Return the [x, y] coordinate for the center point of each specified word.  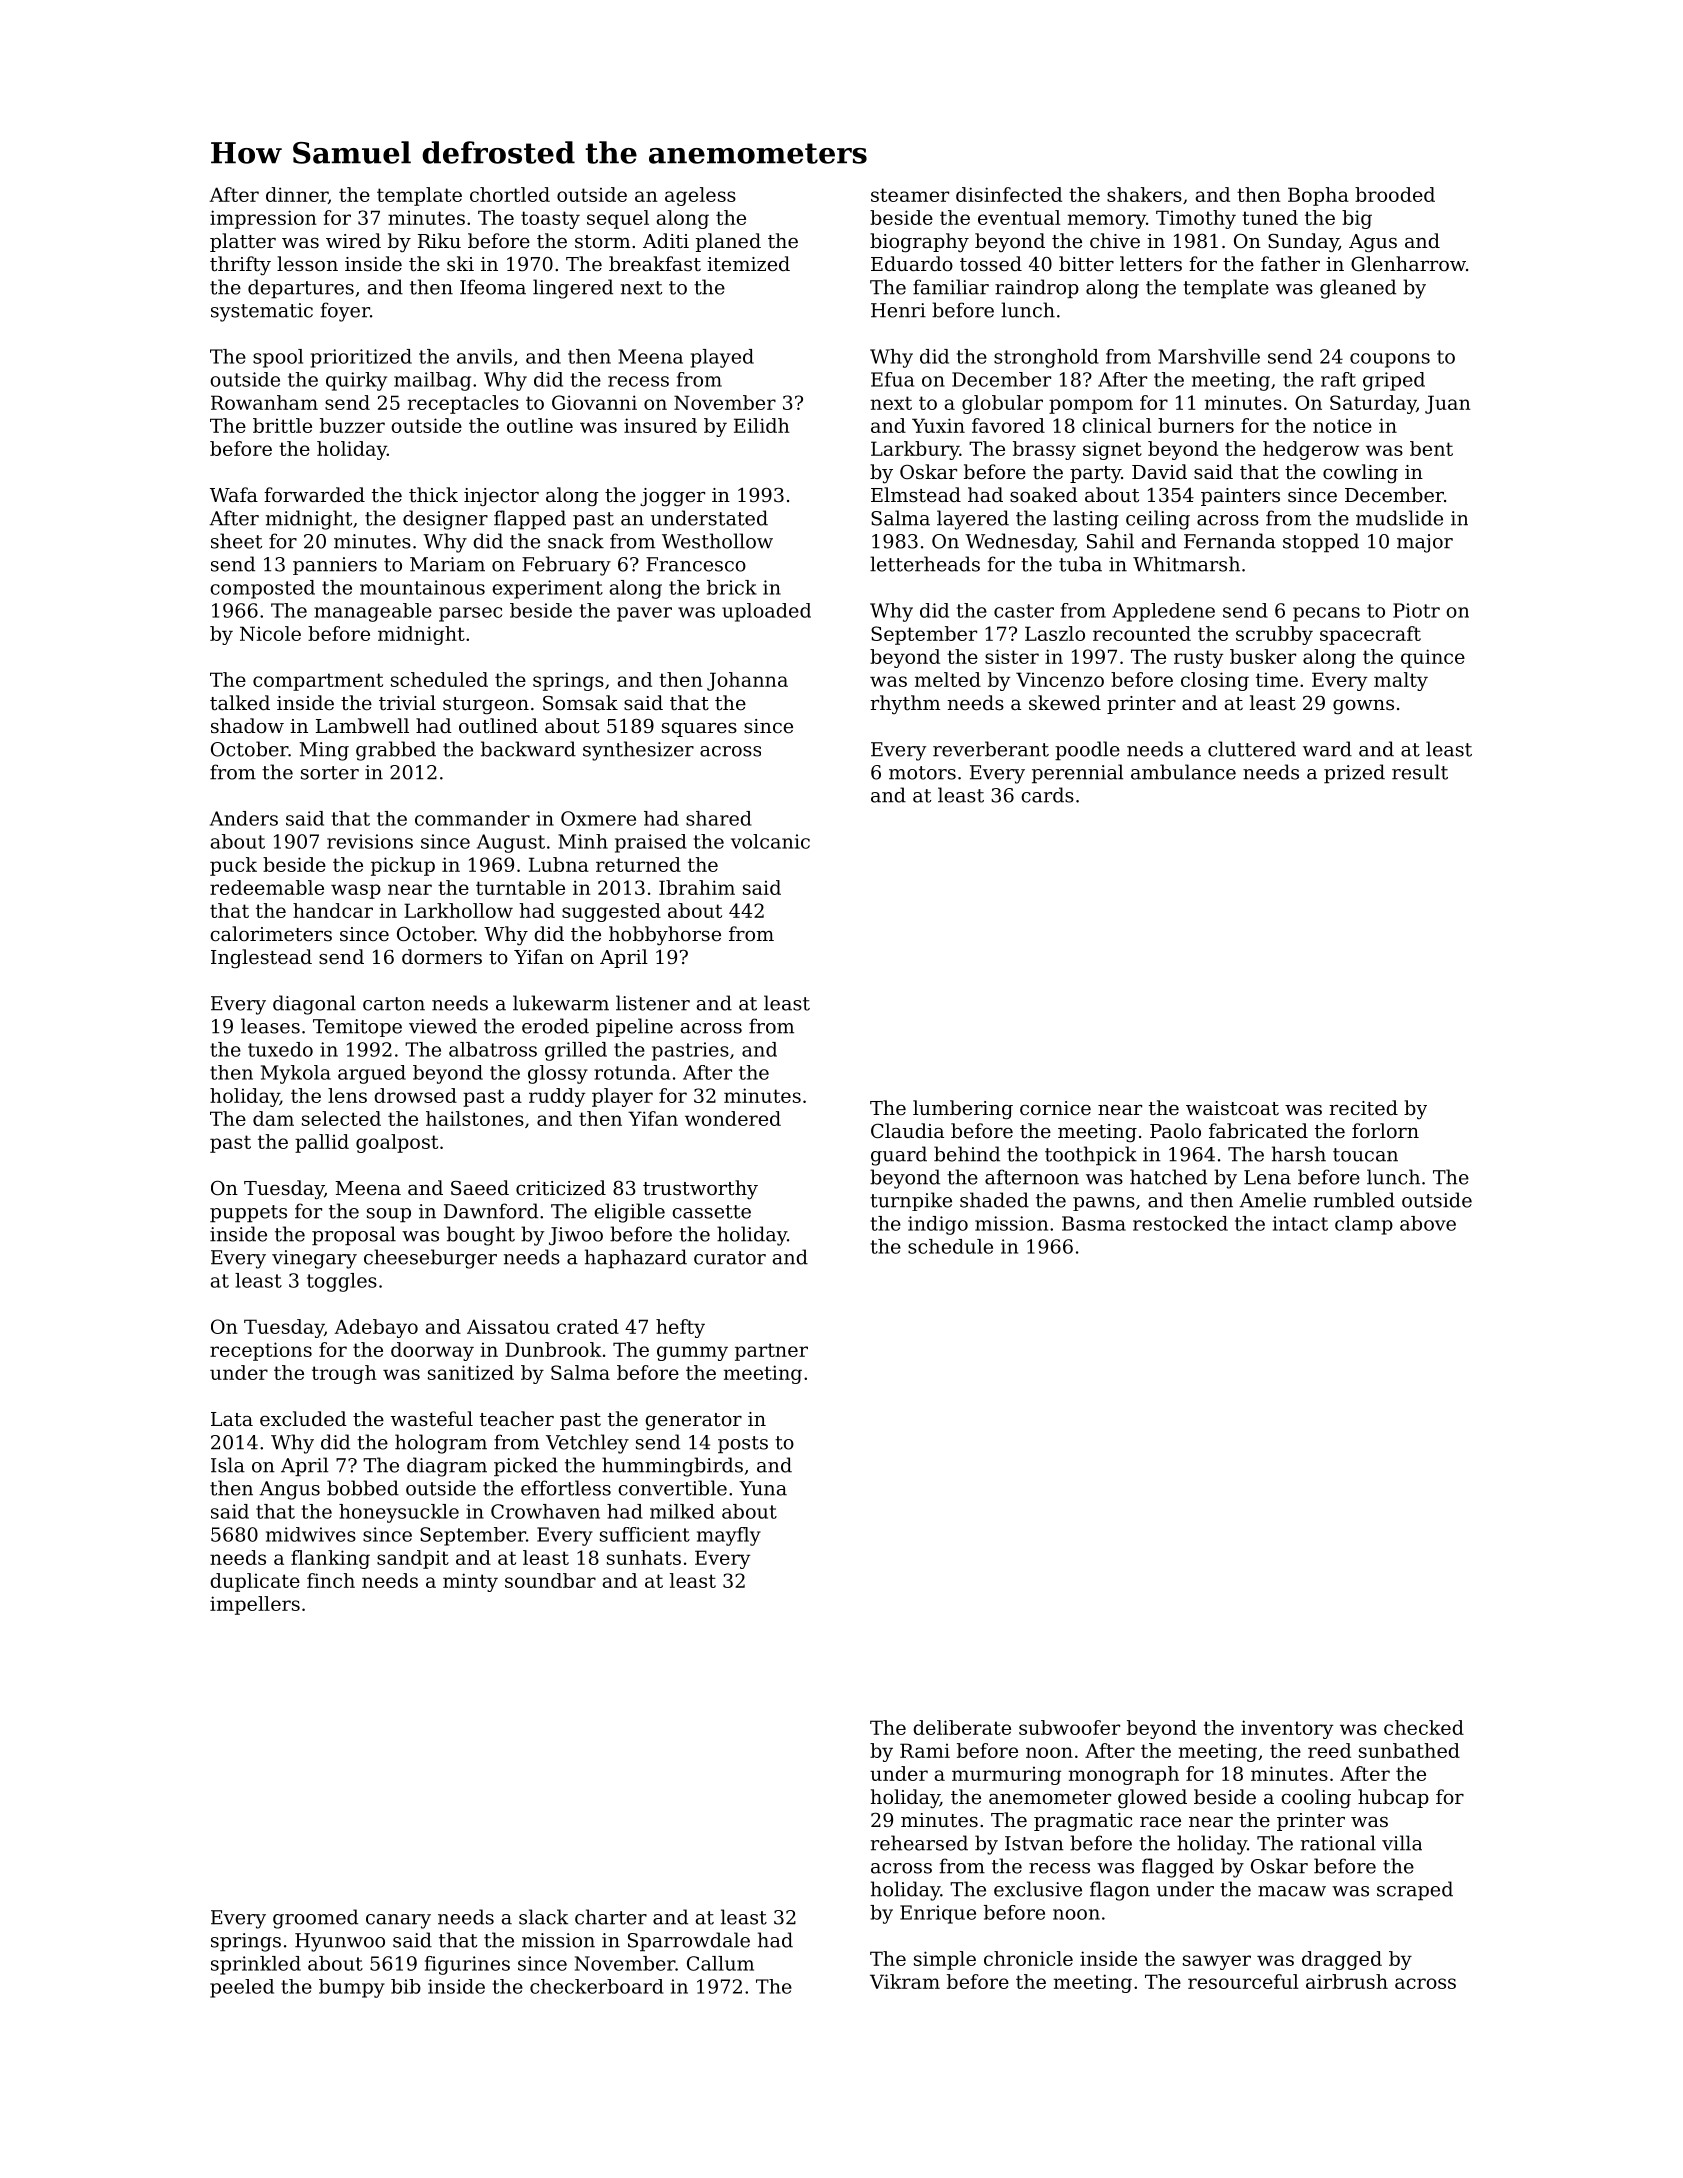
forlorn [1385, 1130]
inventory [1287, 1729]
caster [1024, 611]
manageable [373, 612]
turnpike [911, 1201]
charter [611, 1917]
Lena [1267, 1177]
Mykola [296, 1074]
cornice [1055, 1108]
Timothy [1196, 219]
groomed [315, 1919]
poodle [1087, 751]
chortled [510, 194]
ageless [700, 196]
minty [470, 1582]
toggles [342, 1282]
